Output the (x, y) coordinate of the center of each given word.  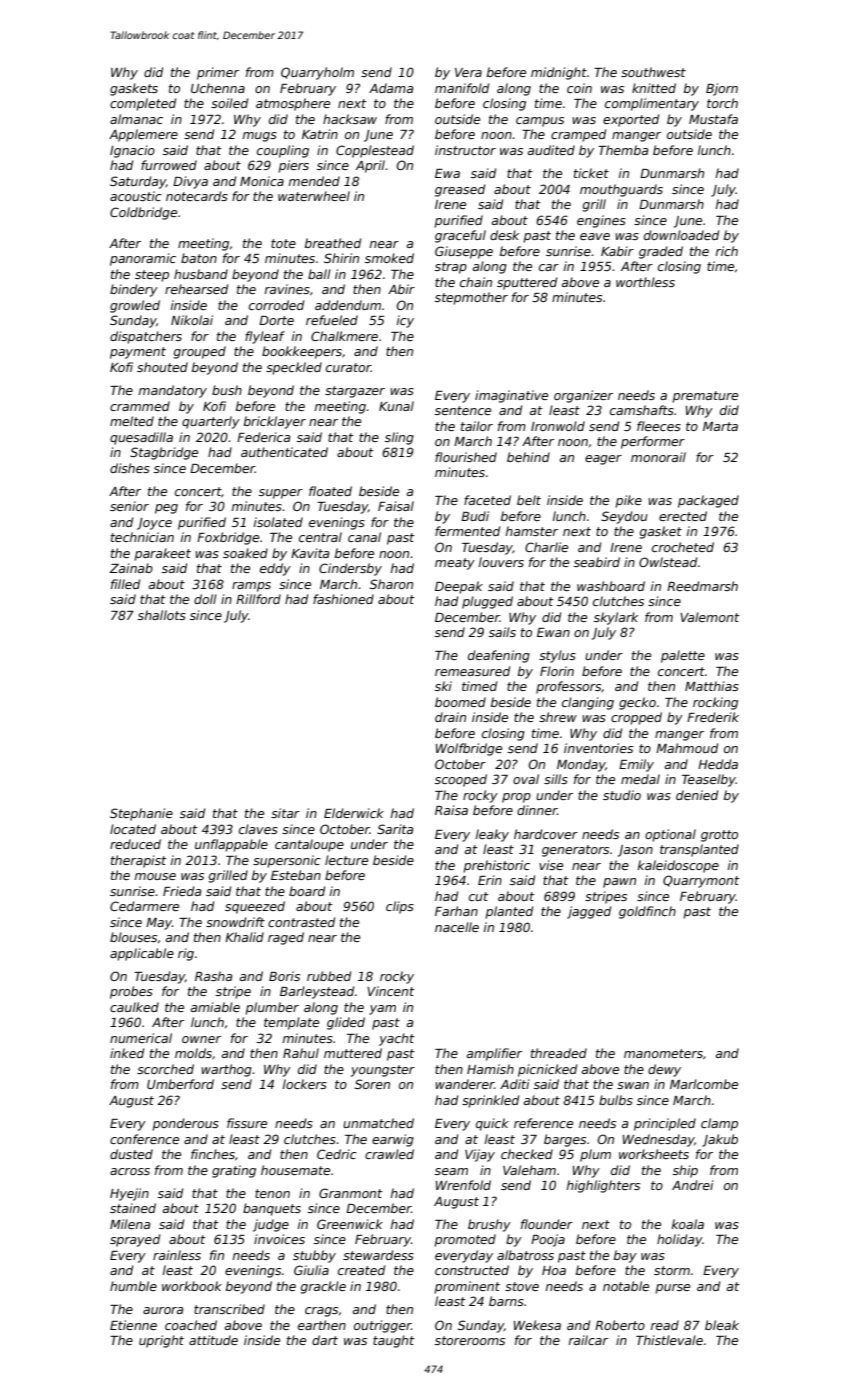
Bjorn (722, 89)
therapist (138, 861)
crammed (140, 406)
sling (399, 438)
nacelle (457, 927)
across (130, 1171)
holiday (679, 1240)
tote (283, 243)
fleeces (659, 426)
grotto (719, 836)
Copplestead (375, 151)
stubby (314, 1256)
